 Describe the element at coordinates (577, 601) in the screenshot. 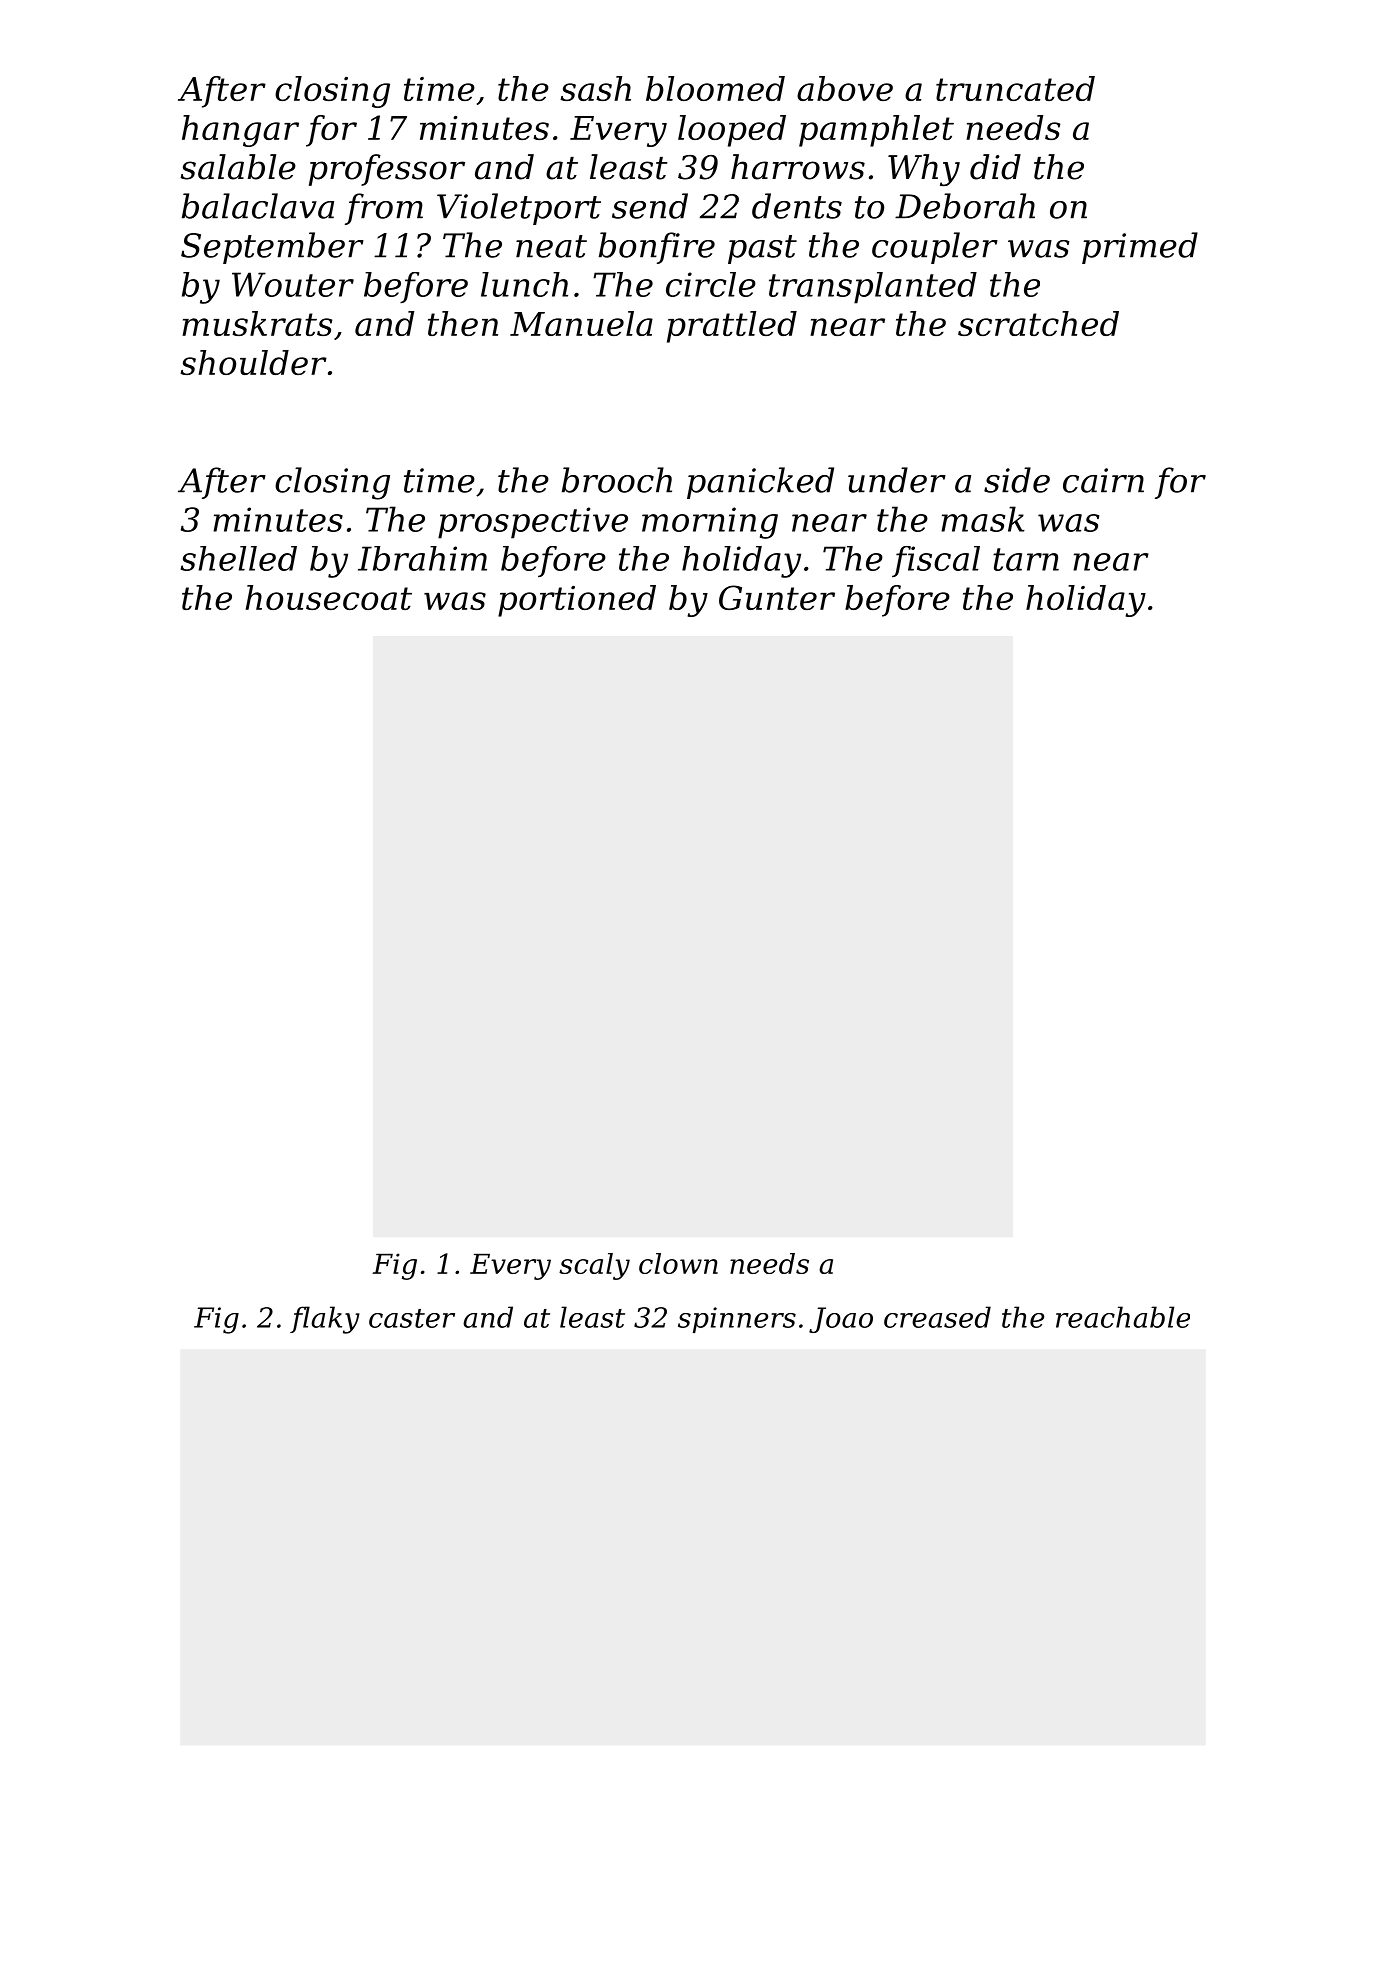

I see `portioned` at that location.
